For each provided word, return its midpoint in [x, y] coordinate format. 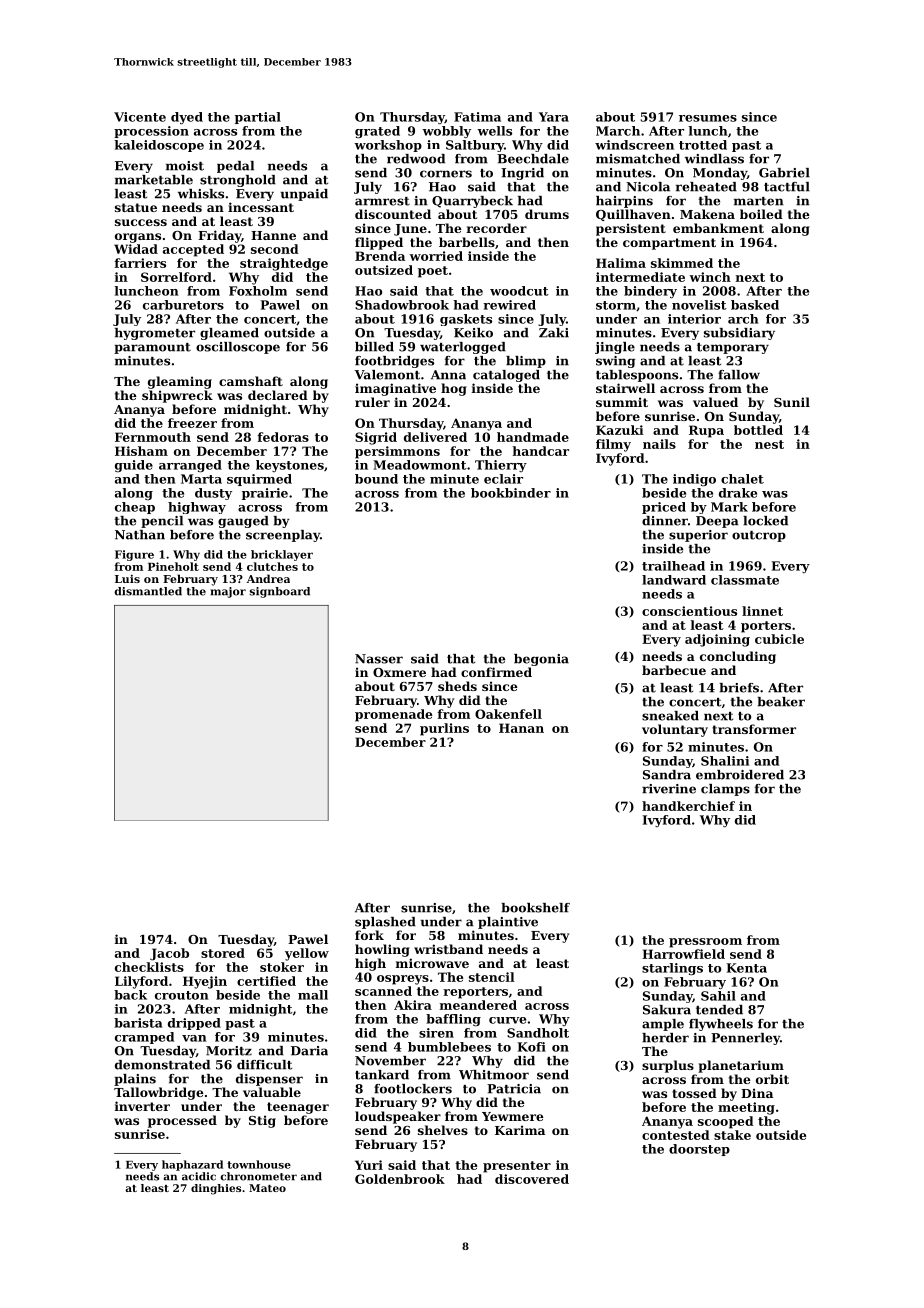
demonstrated [162, 1065]
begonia [541, 660]
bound [376, 479]
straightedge [284, 264]
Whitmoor [494, 1075]
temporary [733, 348]
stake [732, 1135]
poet [433, 272]
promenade [393, 715]
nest [769, 444]
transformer [754, 729]
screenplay [283, 536]
